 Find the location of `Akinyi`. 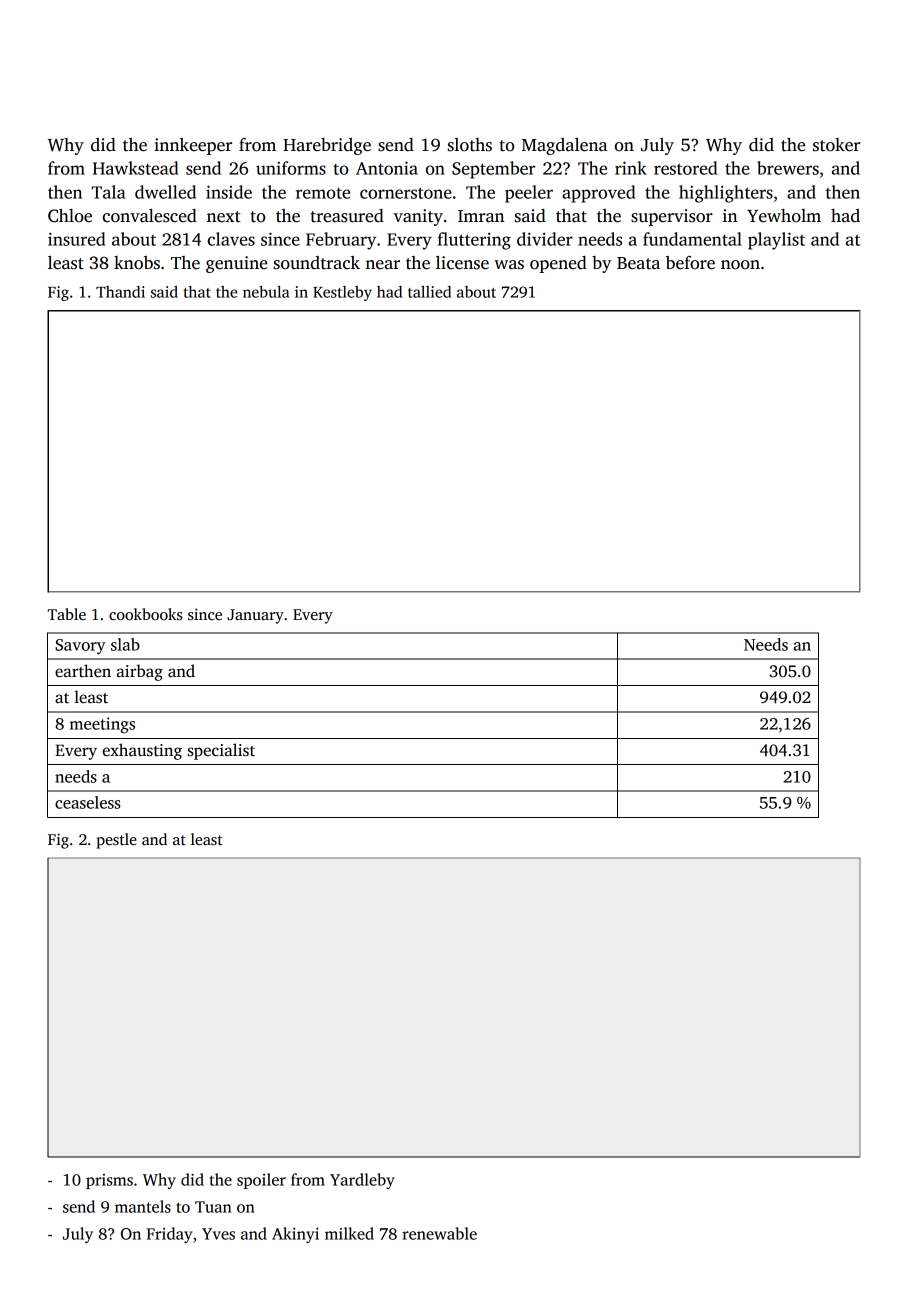

Akinyi is located at coordinates (295, 1235).
